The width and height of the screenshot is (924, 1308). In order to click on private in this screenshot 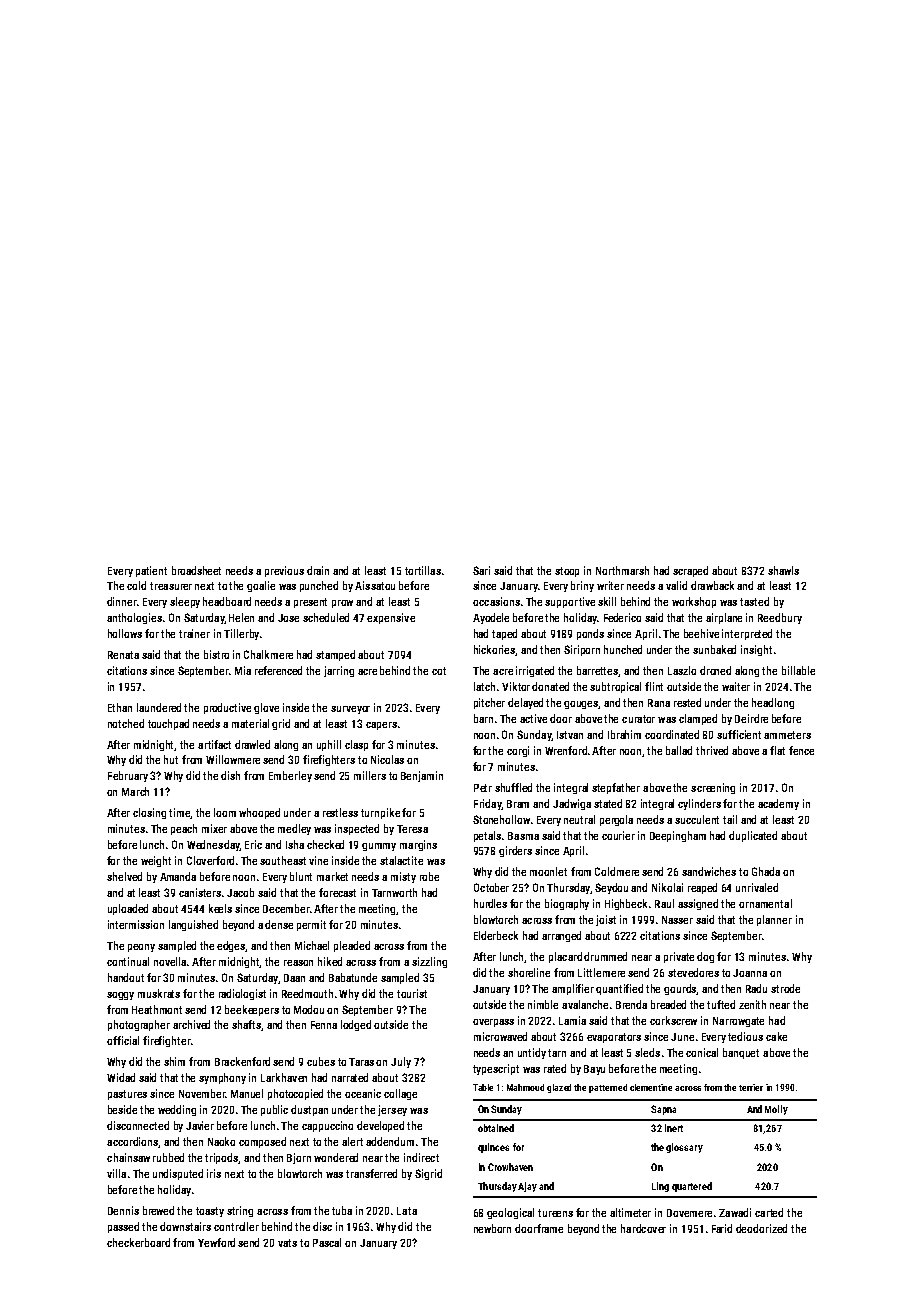, I will do `click(679, 957)`.
